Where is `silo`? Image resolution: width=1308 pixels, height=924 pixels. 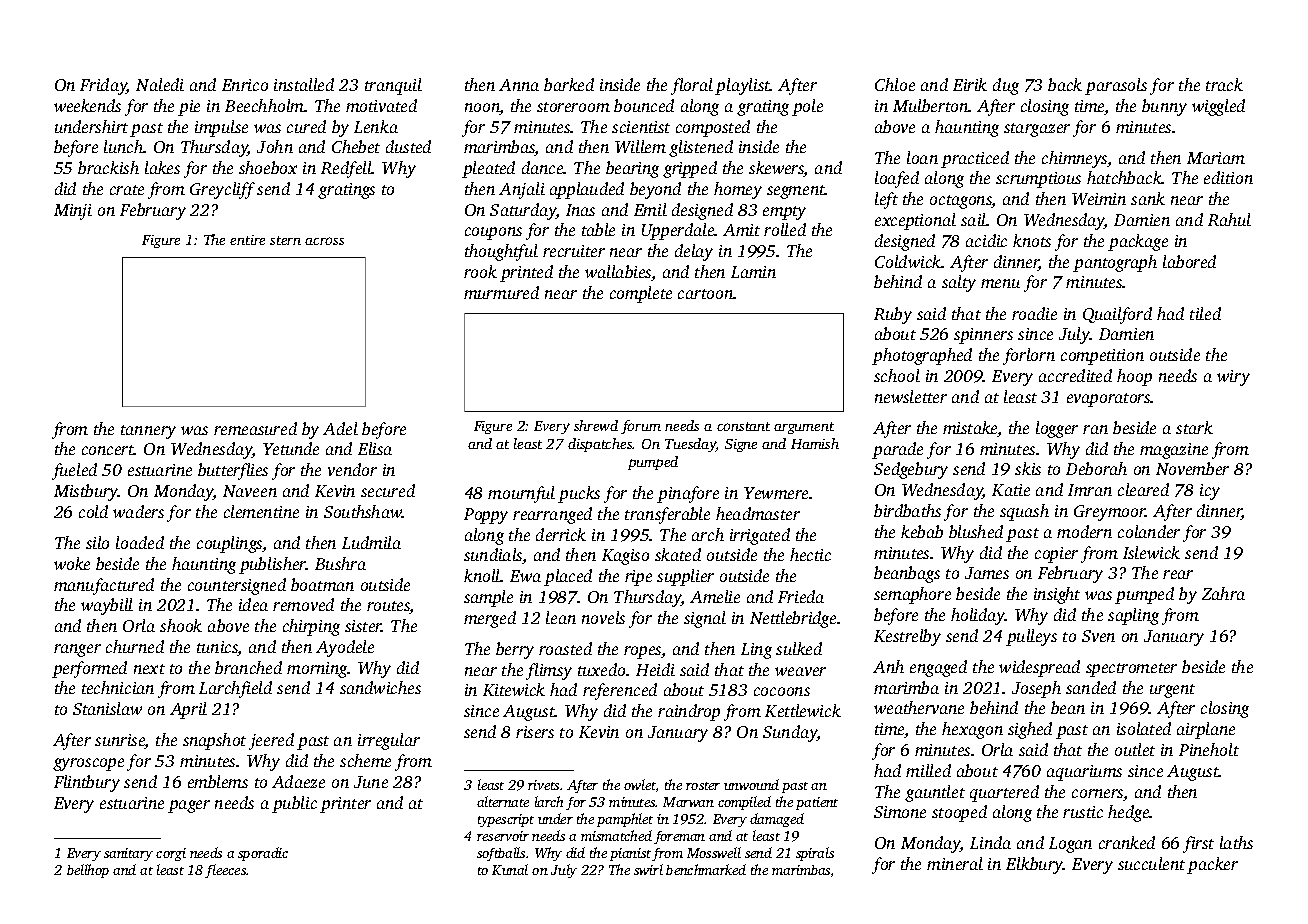
silo is located at coordinates (97, 542).
